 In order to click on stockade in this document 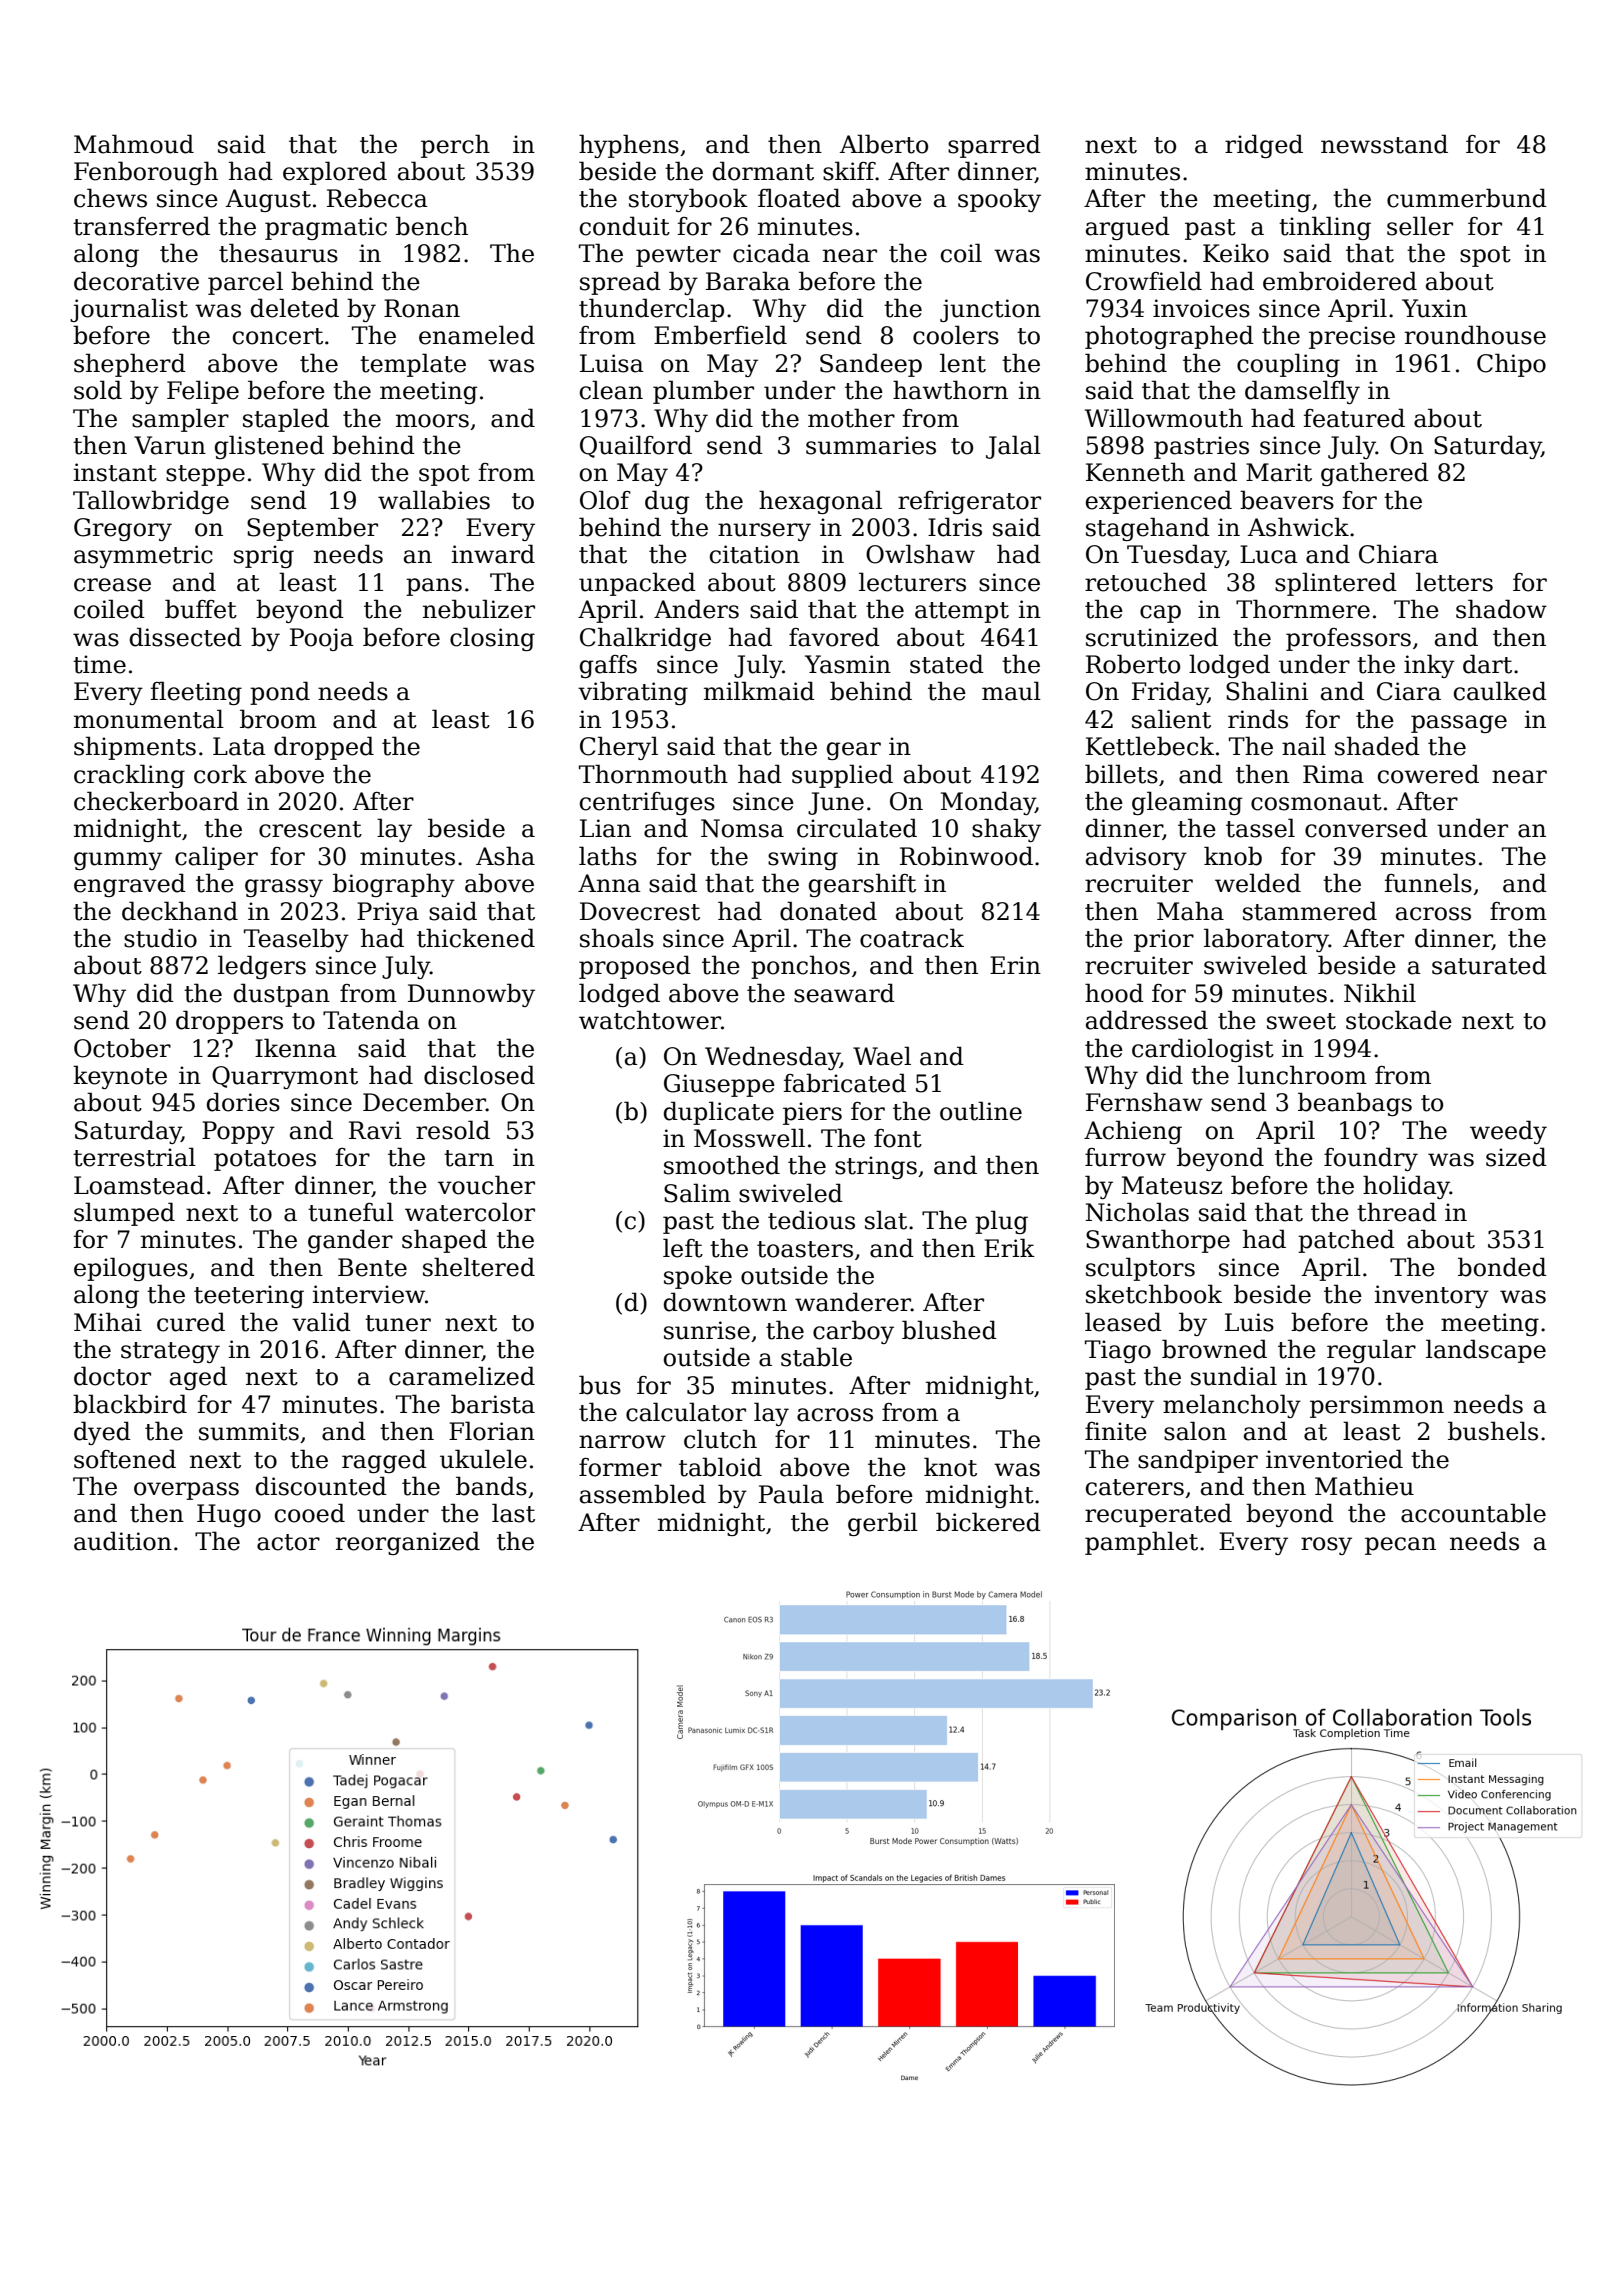, I will do `click(1399, 1020)`.
